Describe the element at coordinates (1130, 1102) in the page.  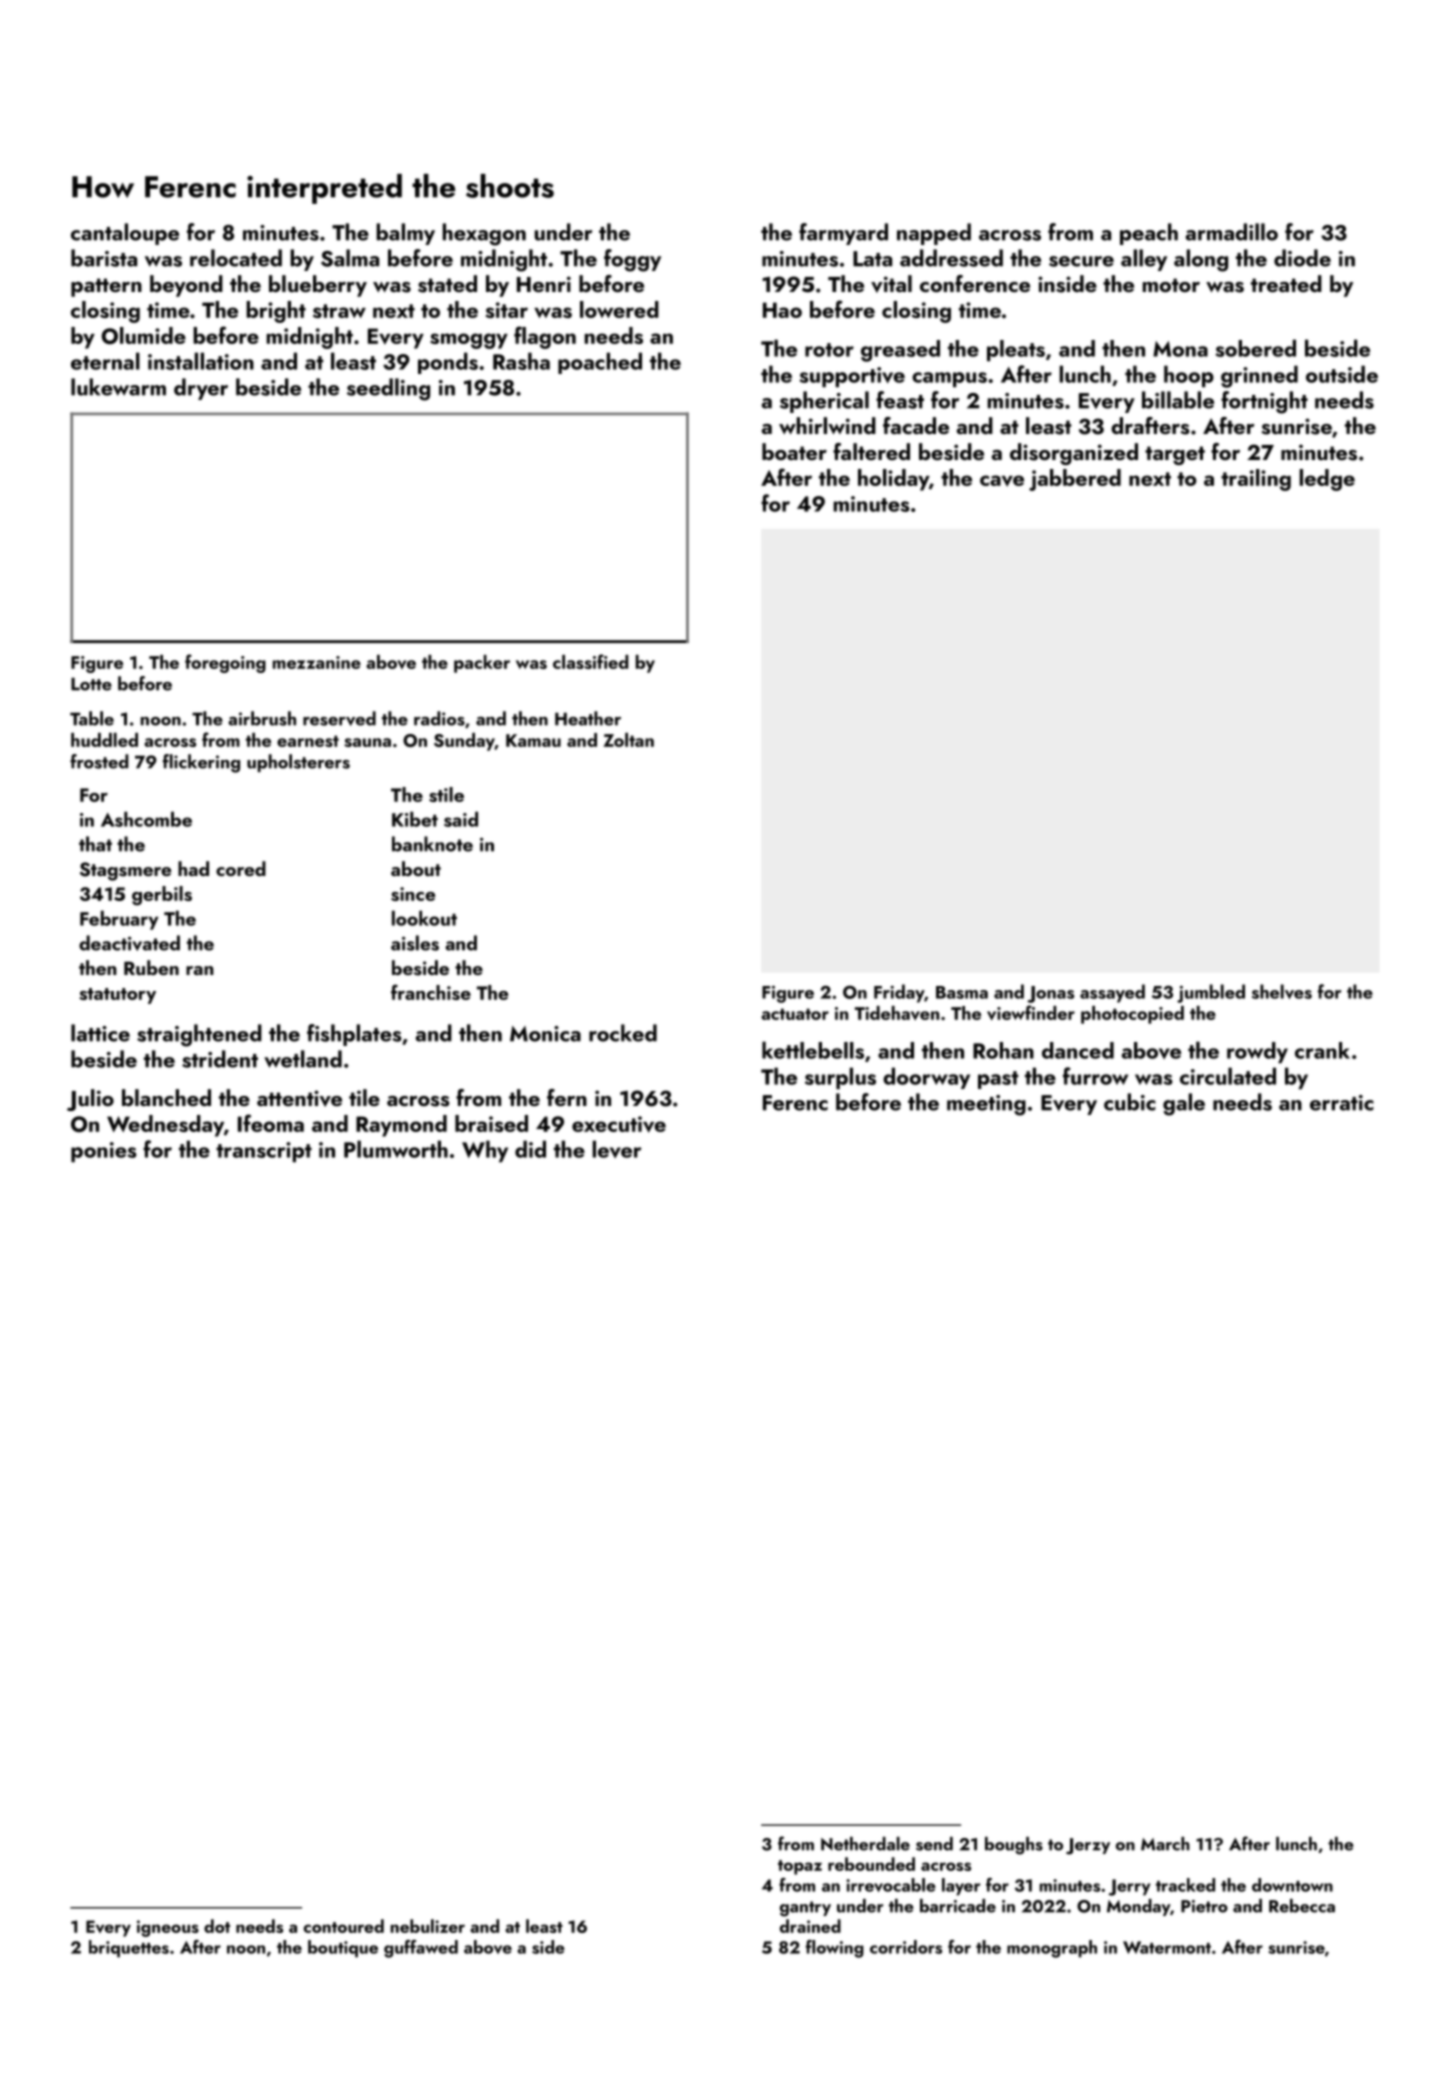
I see `cubic` at that location.
